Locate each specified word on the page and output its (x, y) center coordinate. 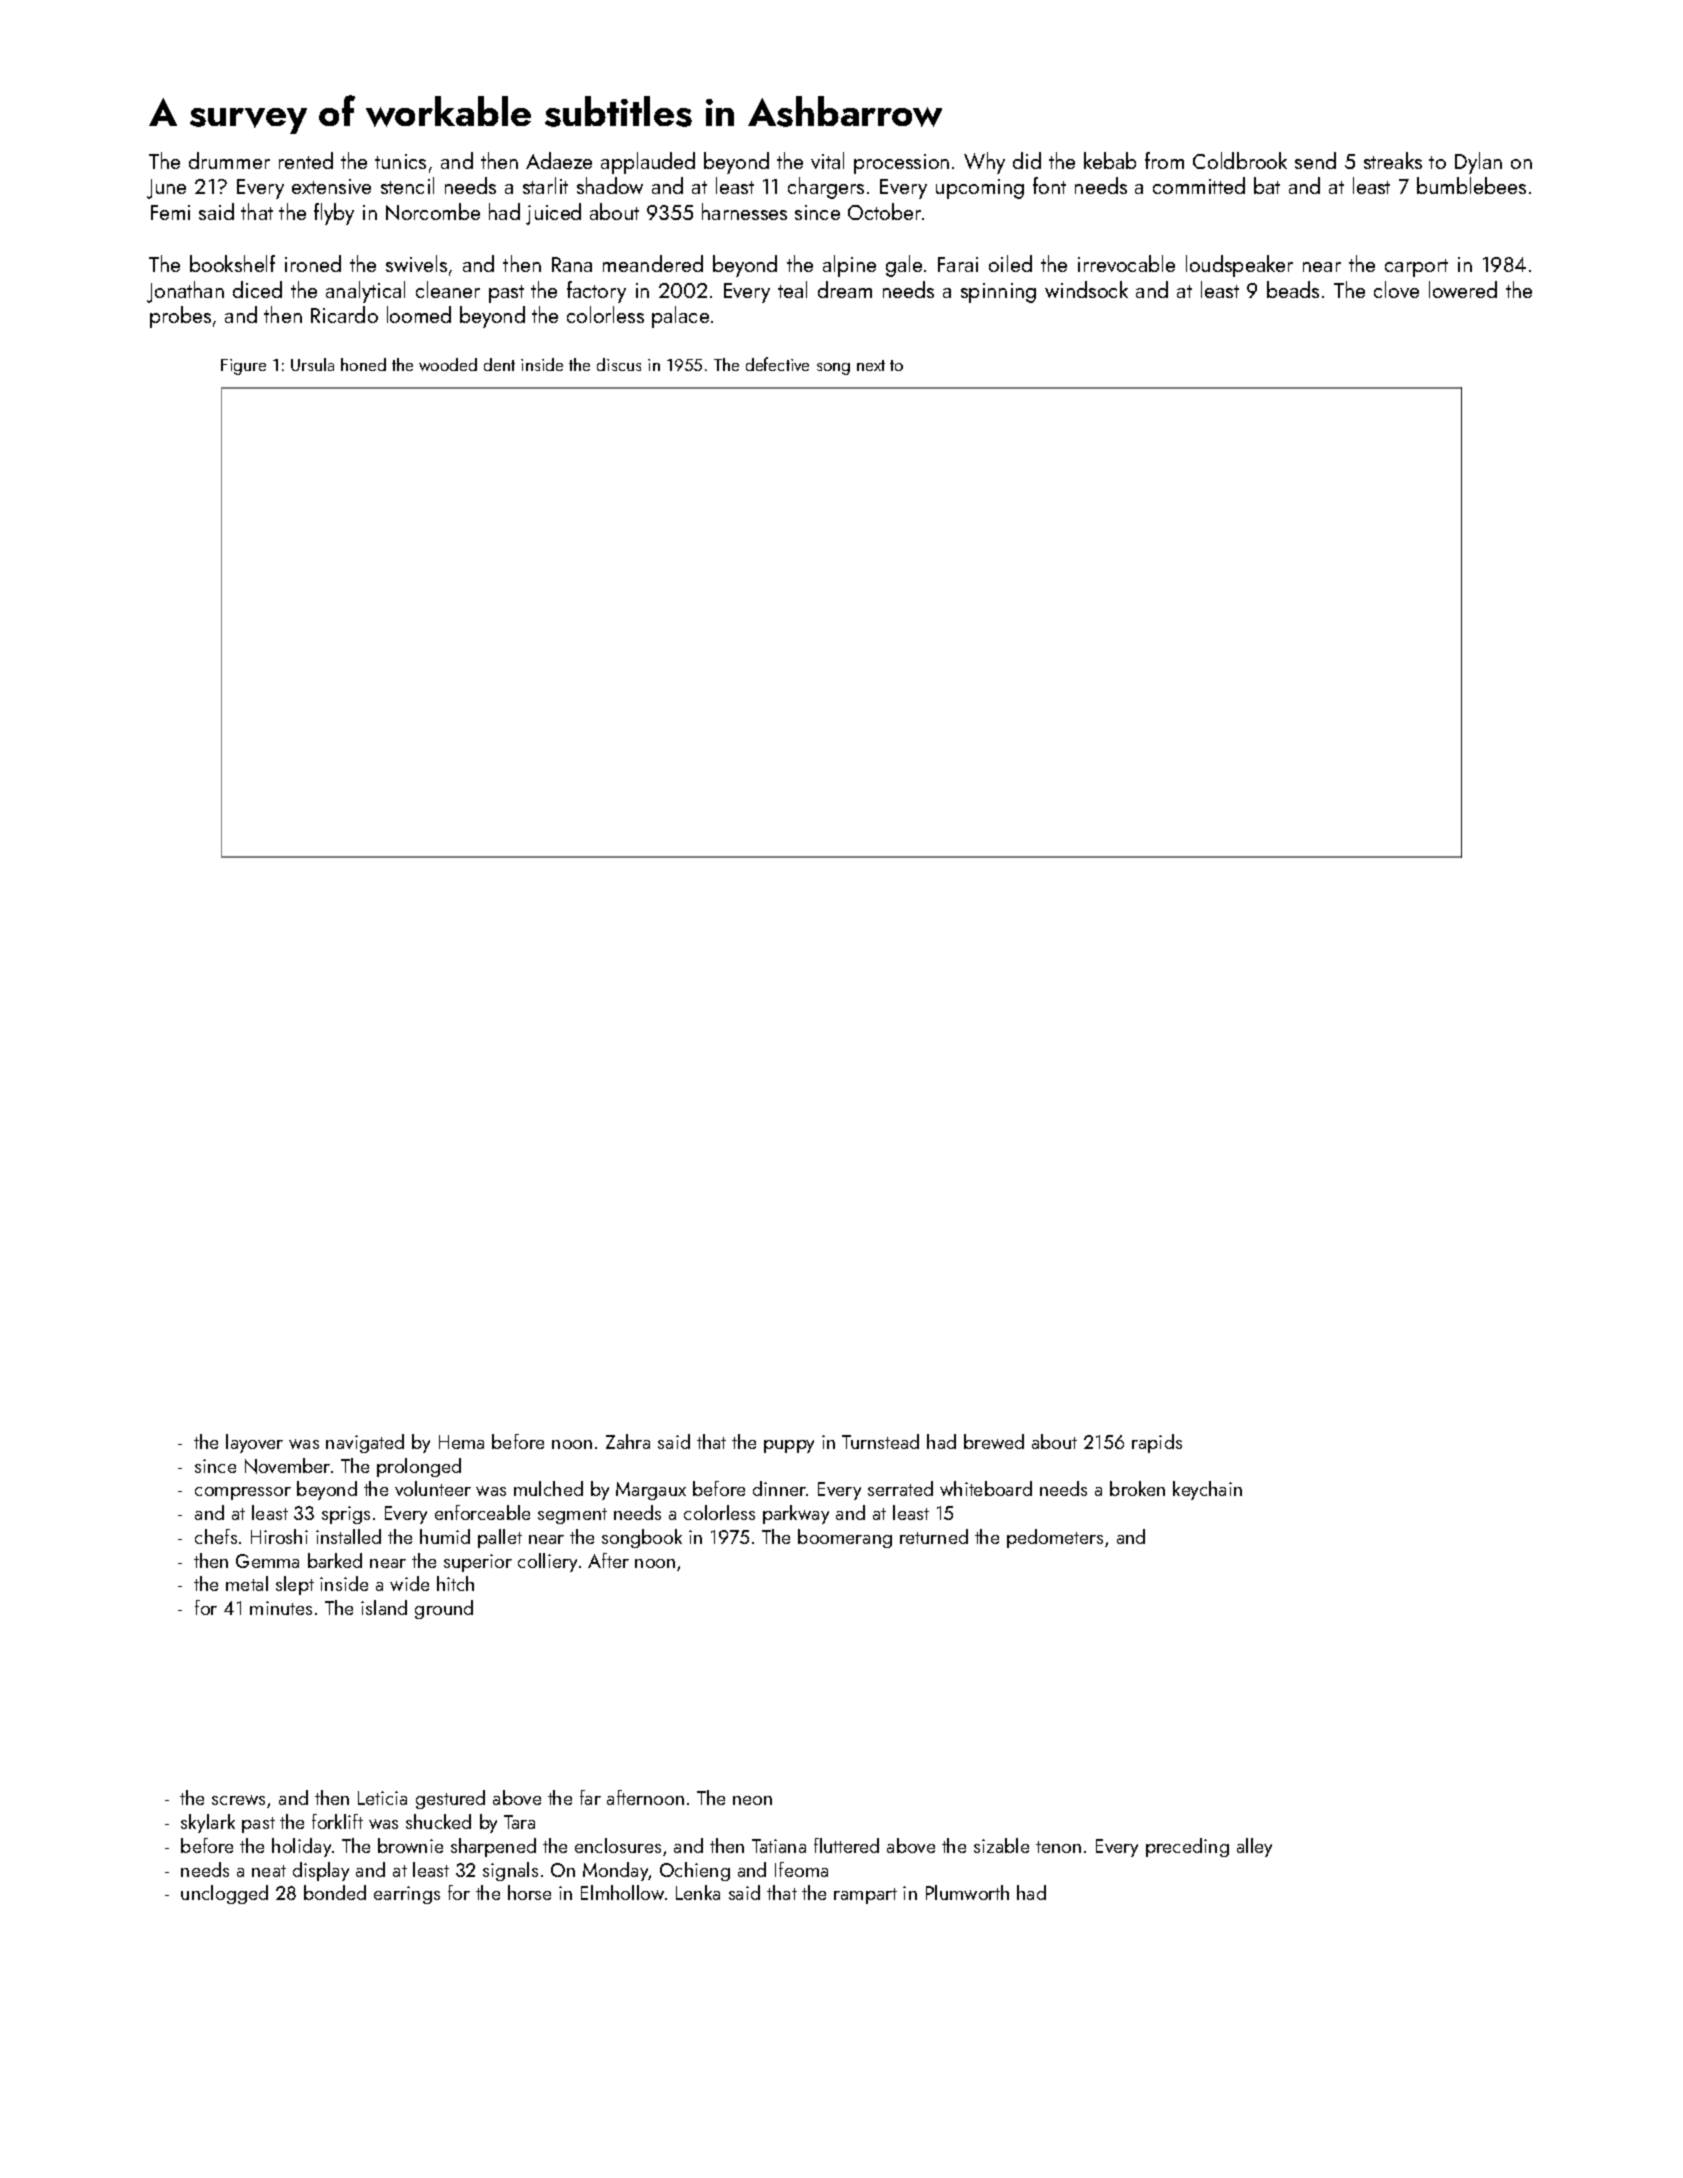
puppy (789, 1446)
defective (777, 364)
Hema (461, 1442)
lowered (1463, 289)
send (1315, 160)
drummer (229, 160)
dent (499, 364)
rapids (1157, 1443)
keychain (1207, 1490)
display (321, 1871)
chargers (826, 188)
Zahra (628, 1441)
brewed (994, 1441)
